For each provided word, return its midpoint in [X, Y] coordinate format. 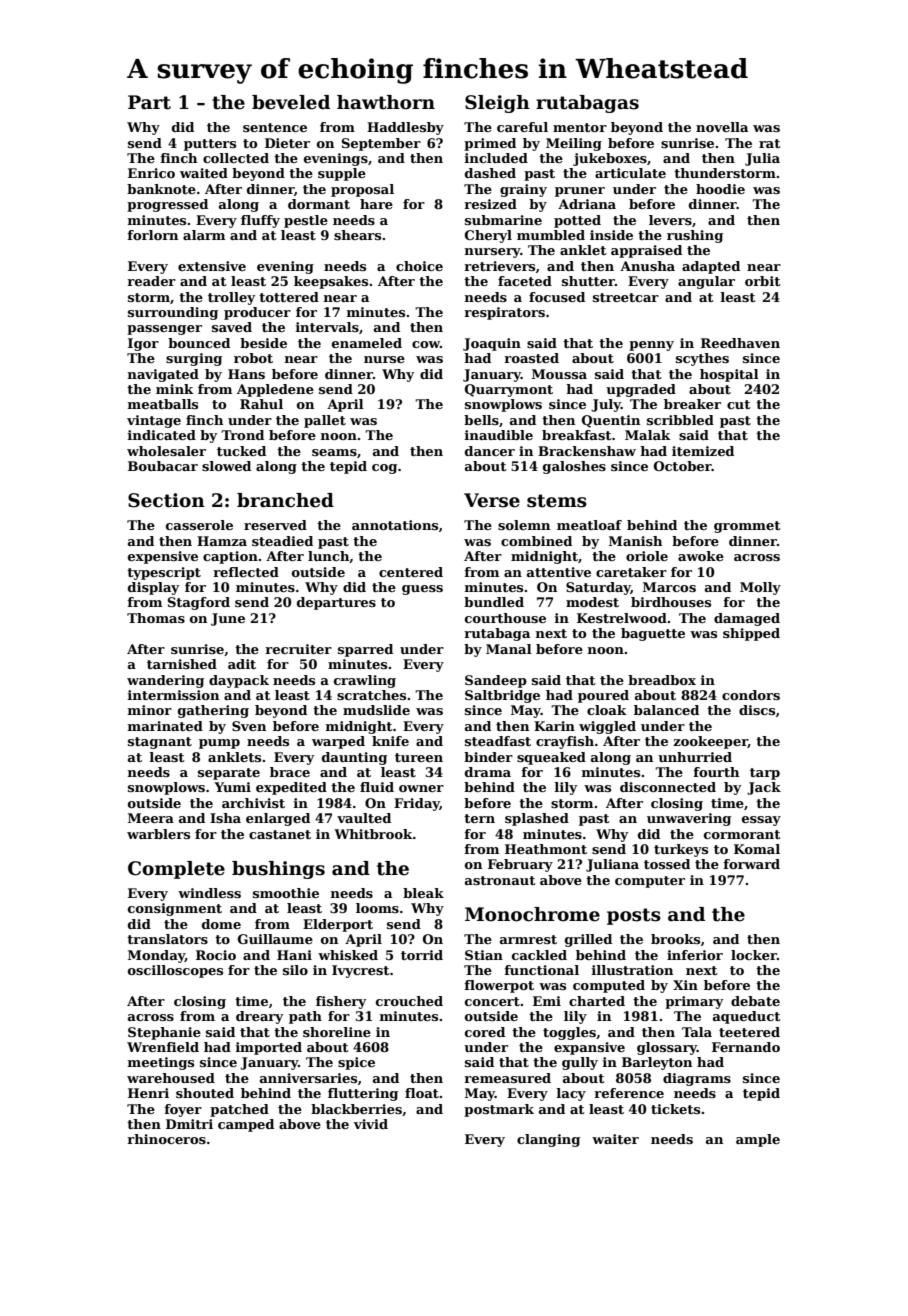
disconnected [668, 787]
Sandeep [496, 681]
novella [722, 127]
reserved [275, 525]
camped [246, 1125]
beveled [291, 102]
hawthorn [386, 102]
